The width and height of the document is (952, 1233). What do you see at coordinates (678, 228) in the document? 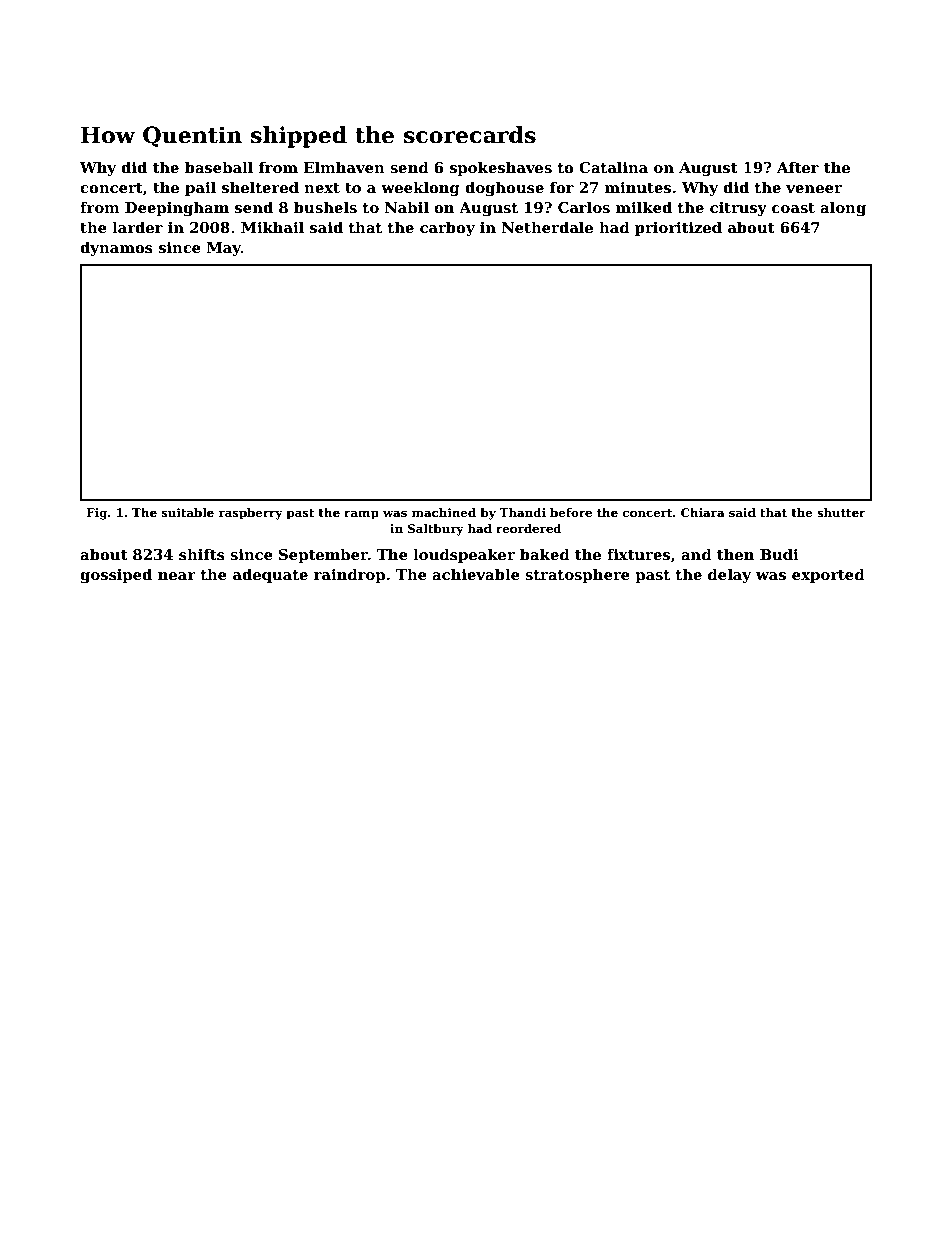
I see `prioritized` at bounding box center [678, 228].
